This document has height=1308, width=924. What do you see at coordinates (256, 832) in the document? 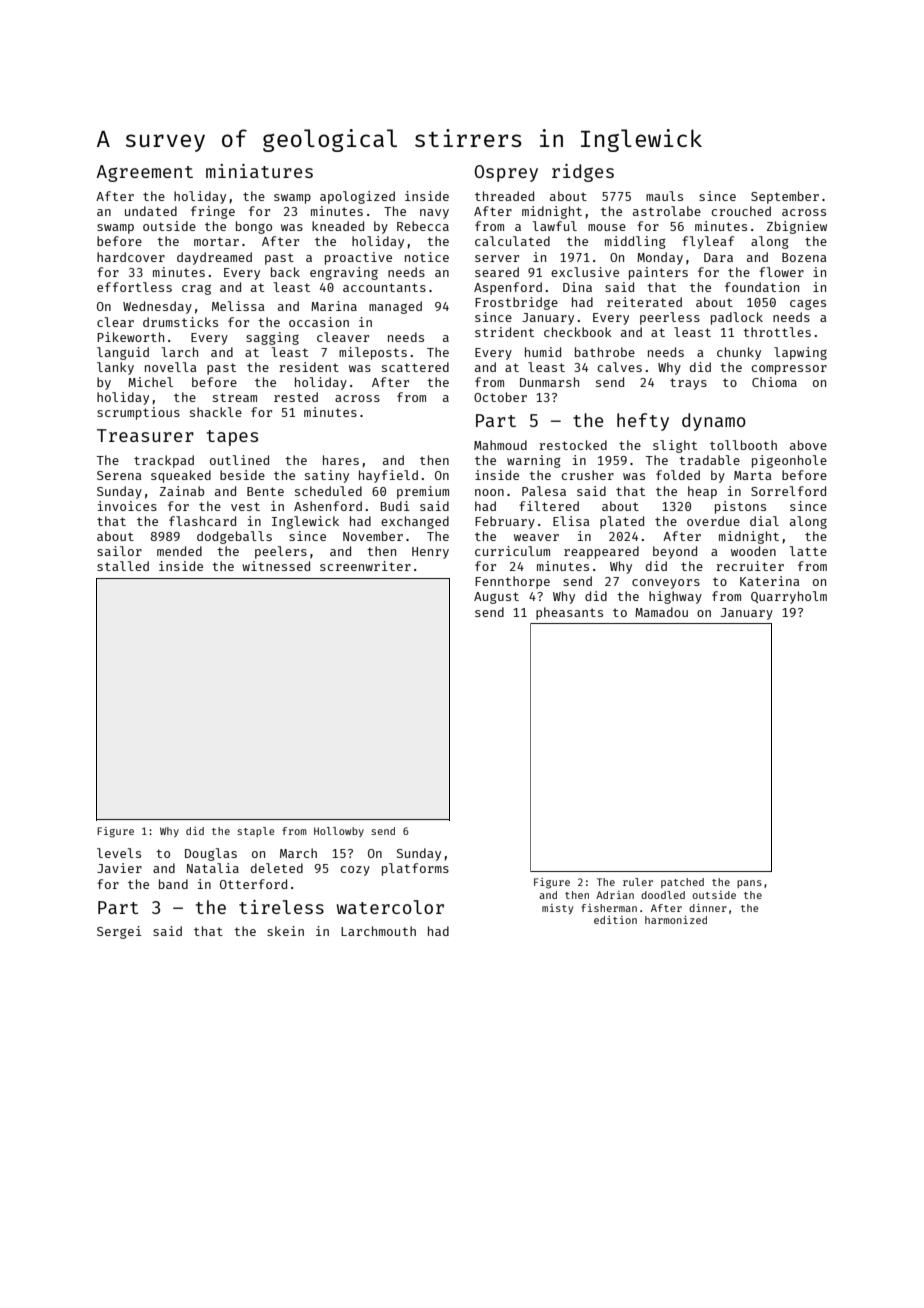
I see `staple` at bounding box center [256, 832].
